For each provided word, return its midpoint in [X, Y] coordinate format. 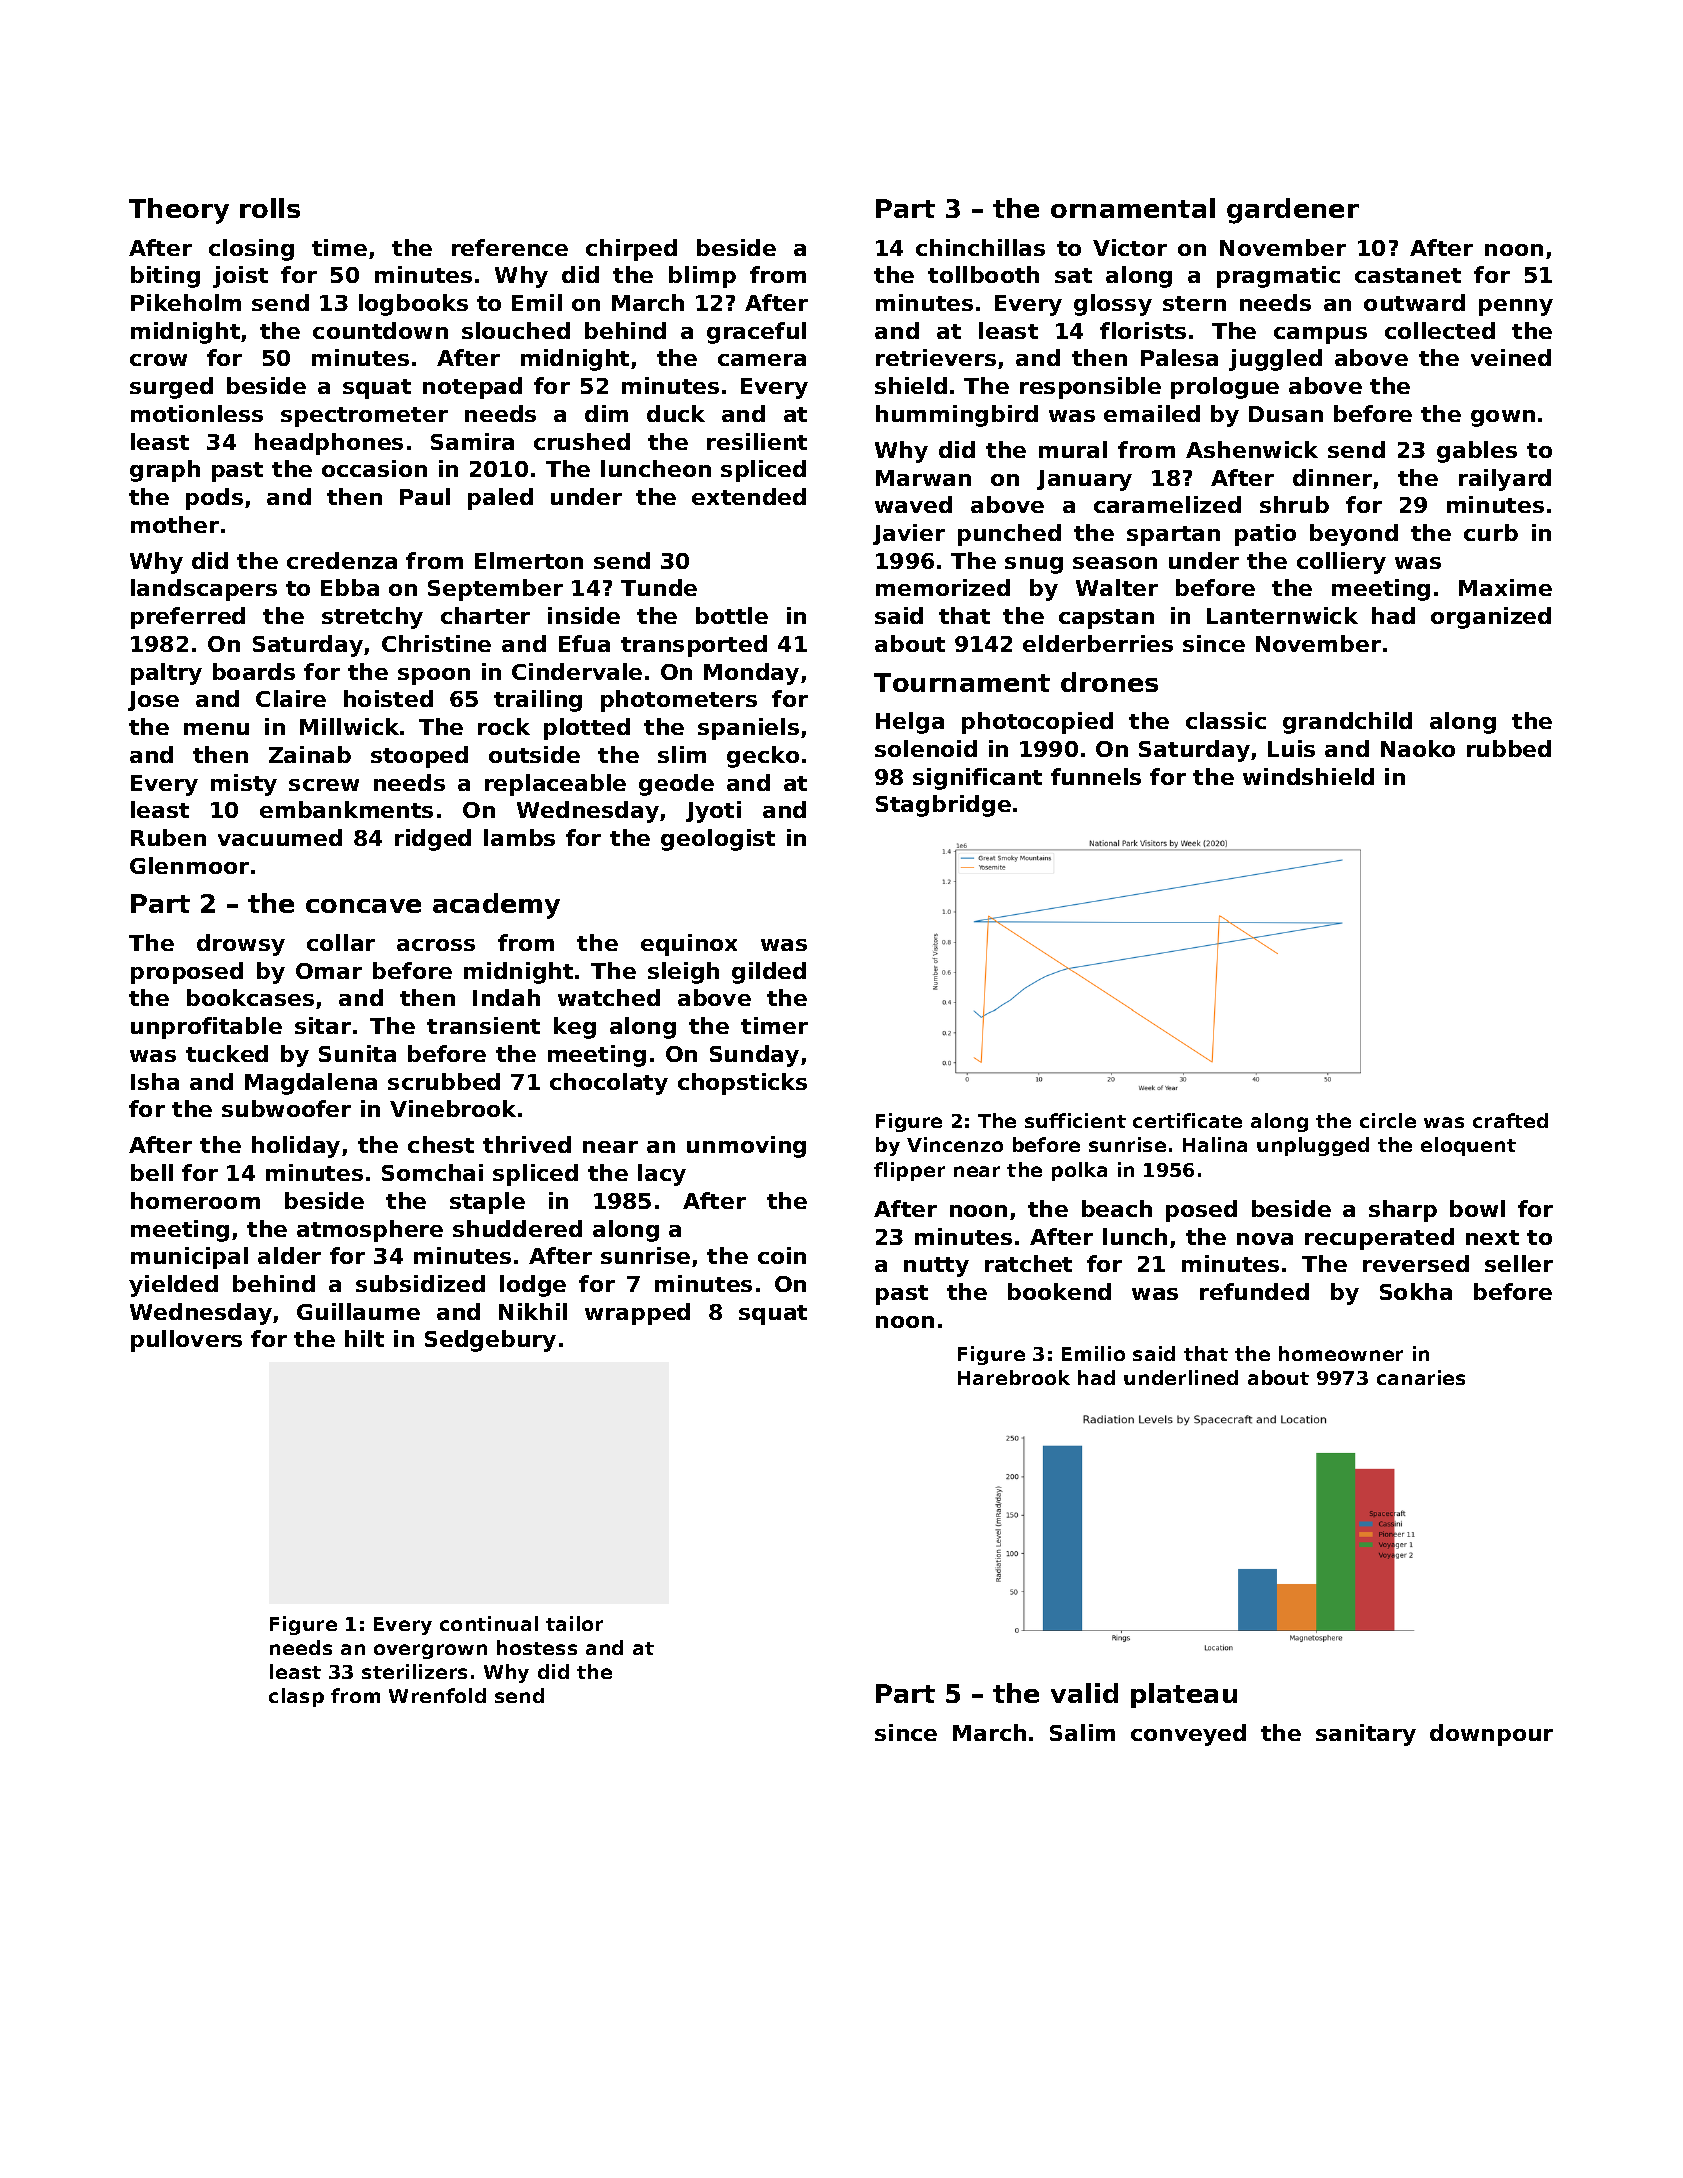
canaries [1421, 1377]
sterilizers [414, 1671]
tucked [227, 1053]
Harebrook [1014, 1377]
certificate [1187, 1120]
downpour [1491, 1735]
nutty [936, 1267]
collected [1440, 330]
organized [1491, 618]
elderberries [1098, 643]
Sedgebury [490, 1341]
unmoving [746, 1147]
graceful [756, 333]
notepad [472, 388]
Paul [425, 496]
